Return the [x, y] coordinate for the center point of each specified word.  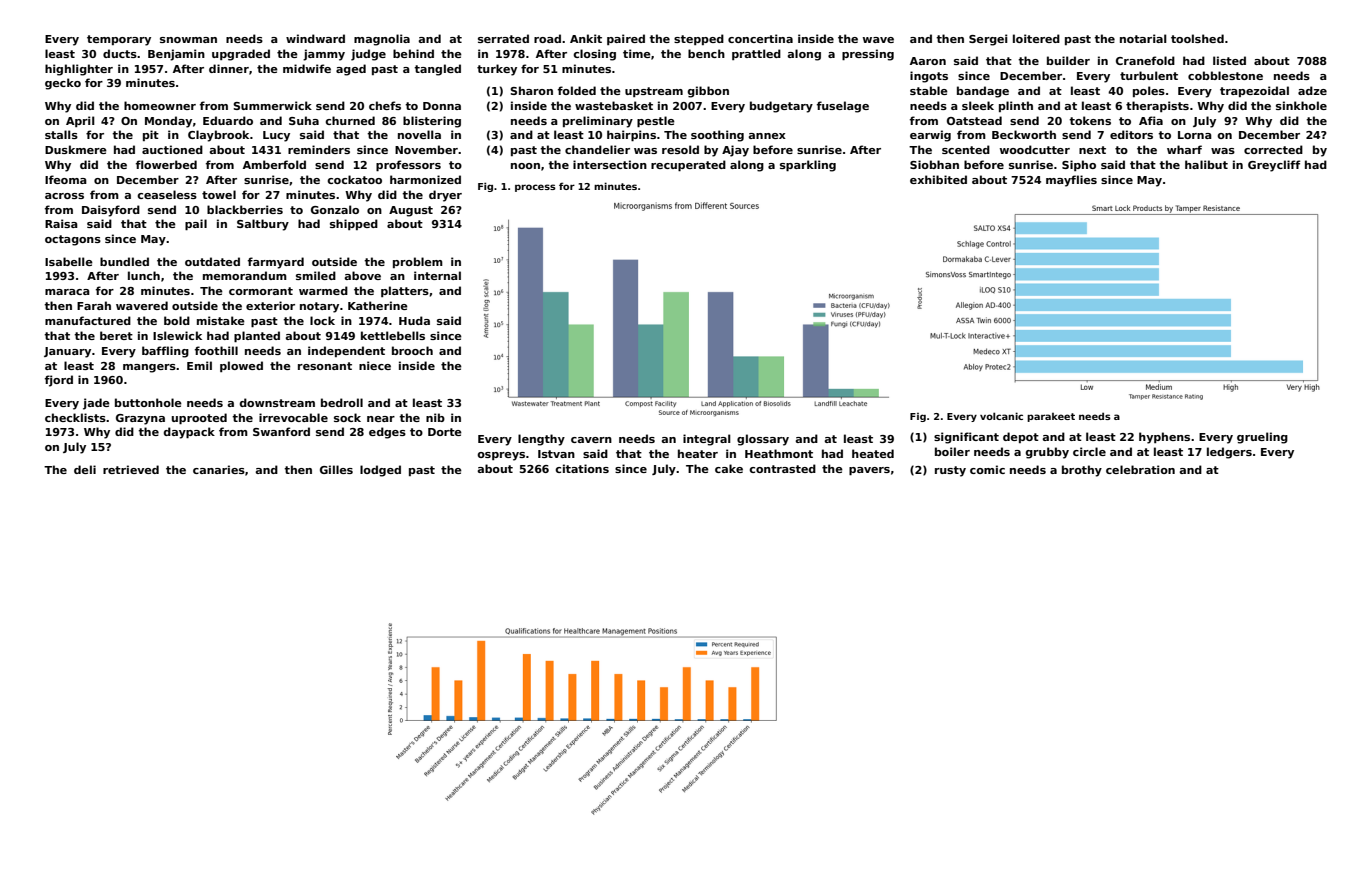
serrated [503, 38]
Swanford [281, 431]
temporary [119, 40]
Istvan [556, 454]
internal [437, 275]
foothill [216, 350]
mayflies [1071, 181]
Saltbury [263, 225]
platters [405, 291]
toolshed [1197, 38]
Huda [414, 320]
